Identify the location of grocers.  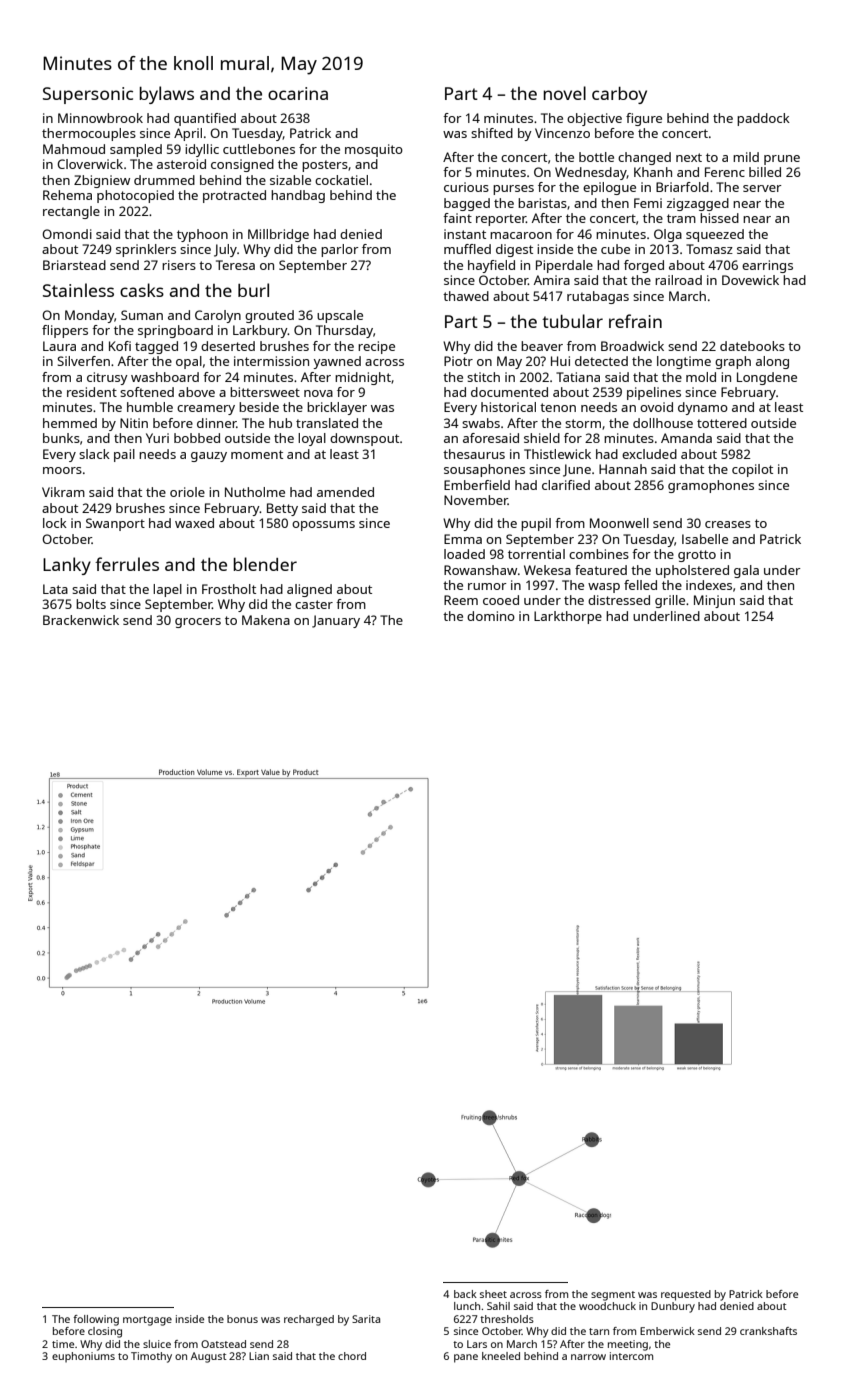
(198, 623).
